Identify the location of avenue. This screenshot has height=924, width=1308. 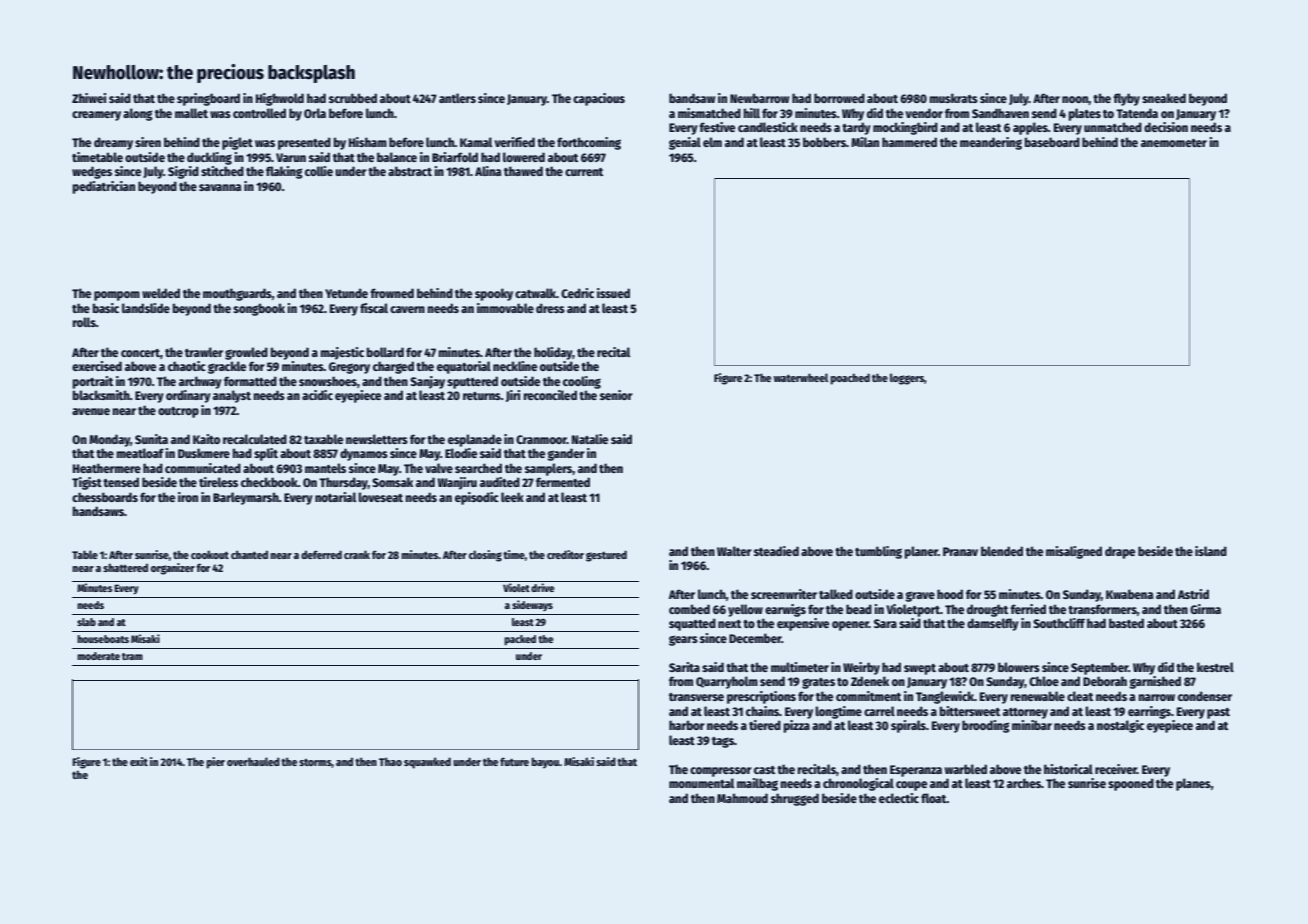
(91, 411).
